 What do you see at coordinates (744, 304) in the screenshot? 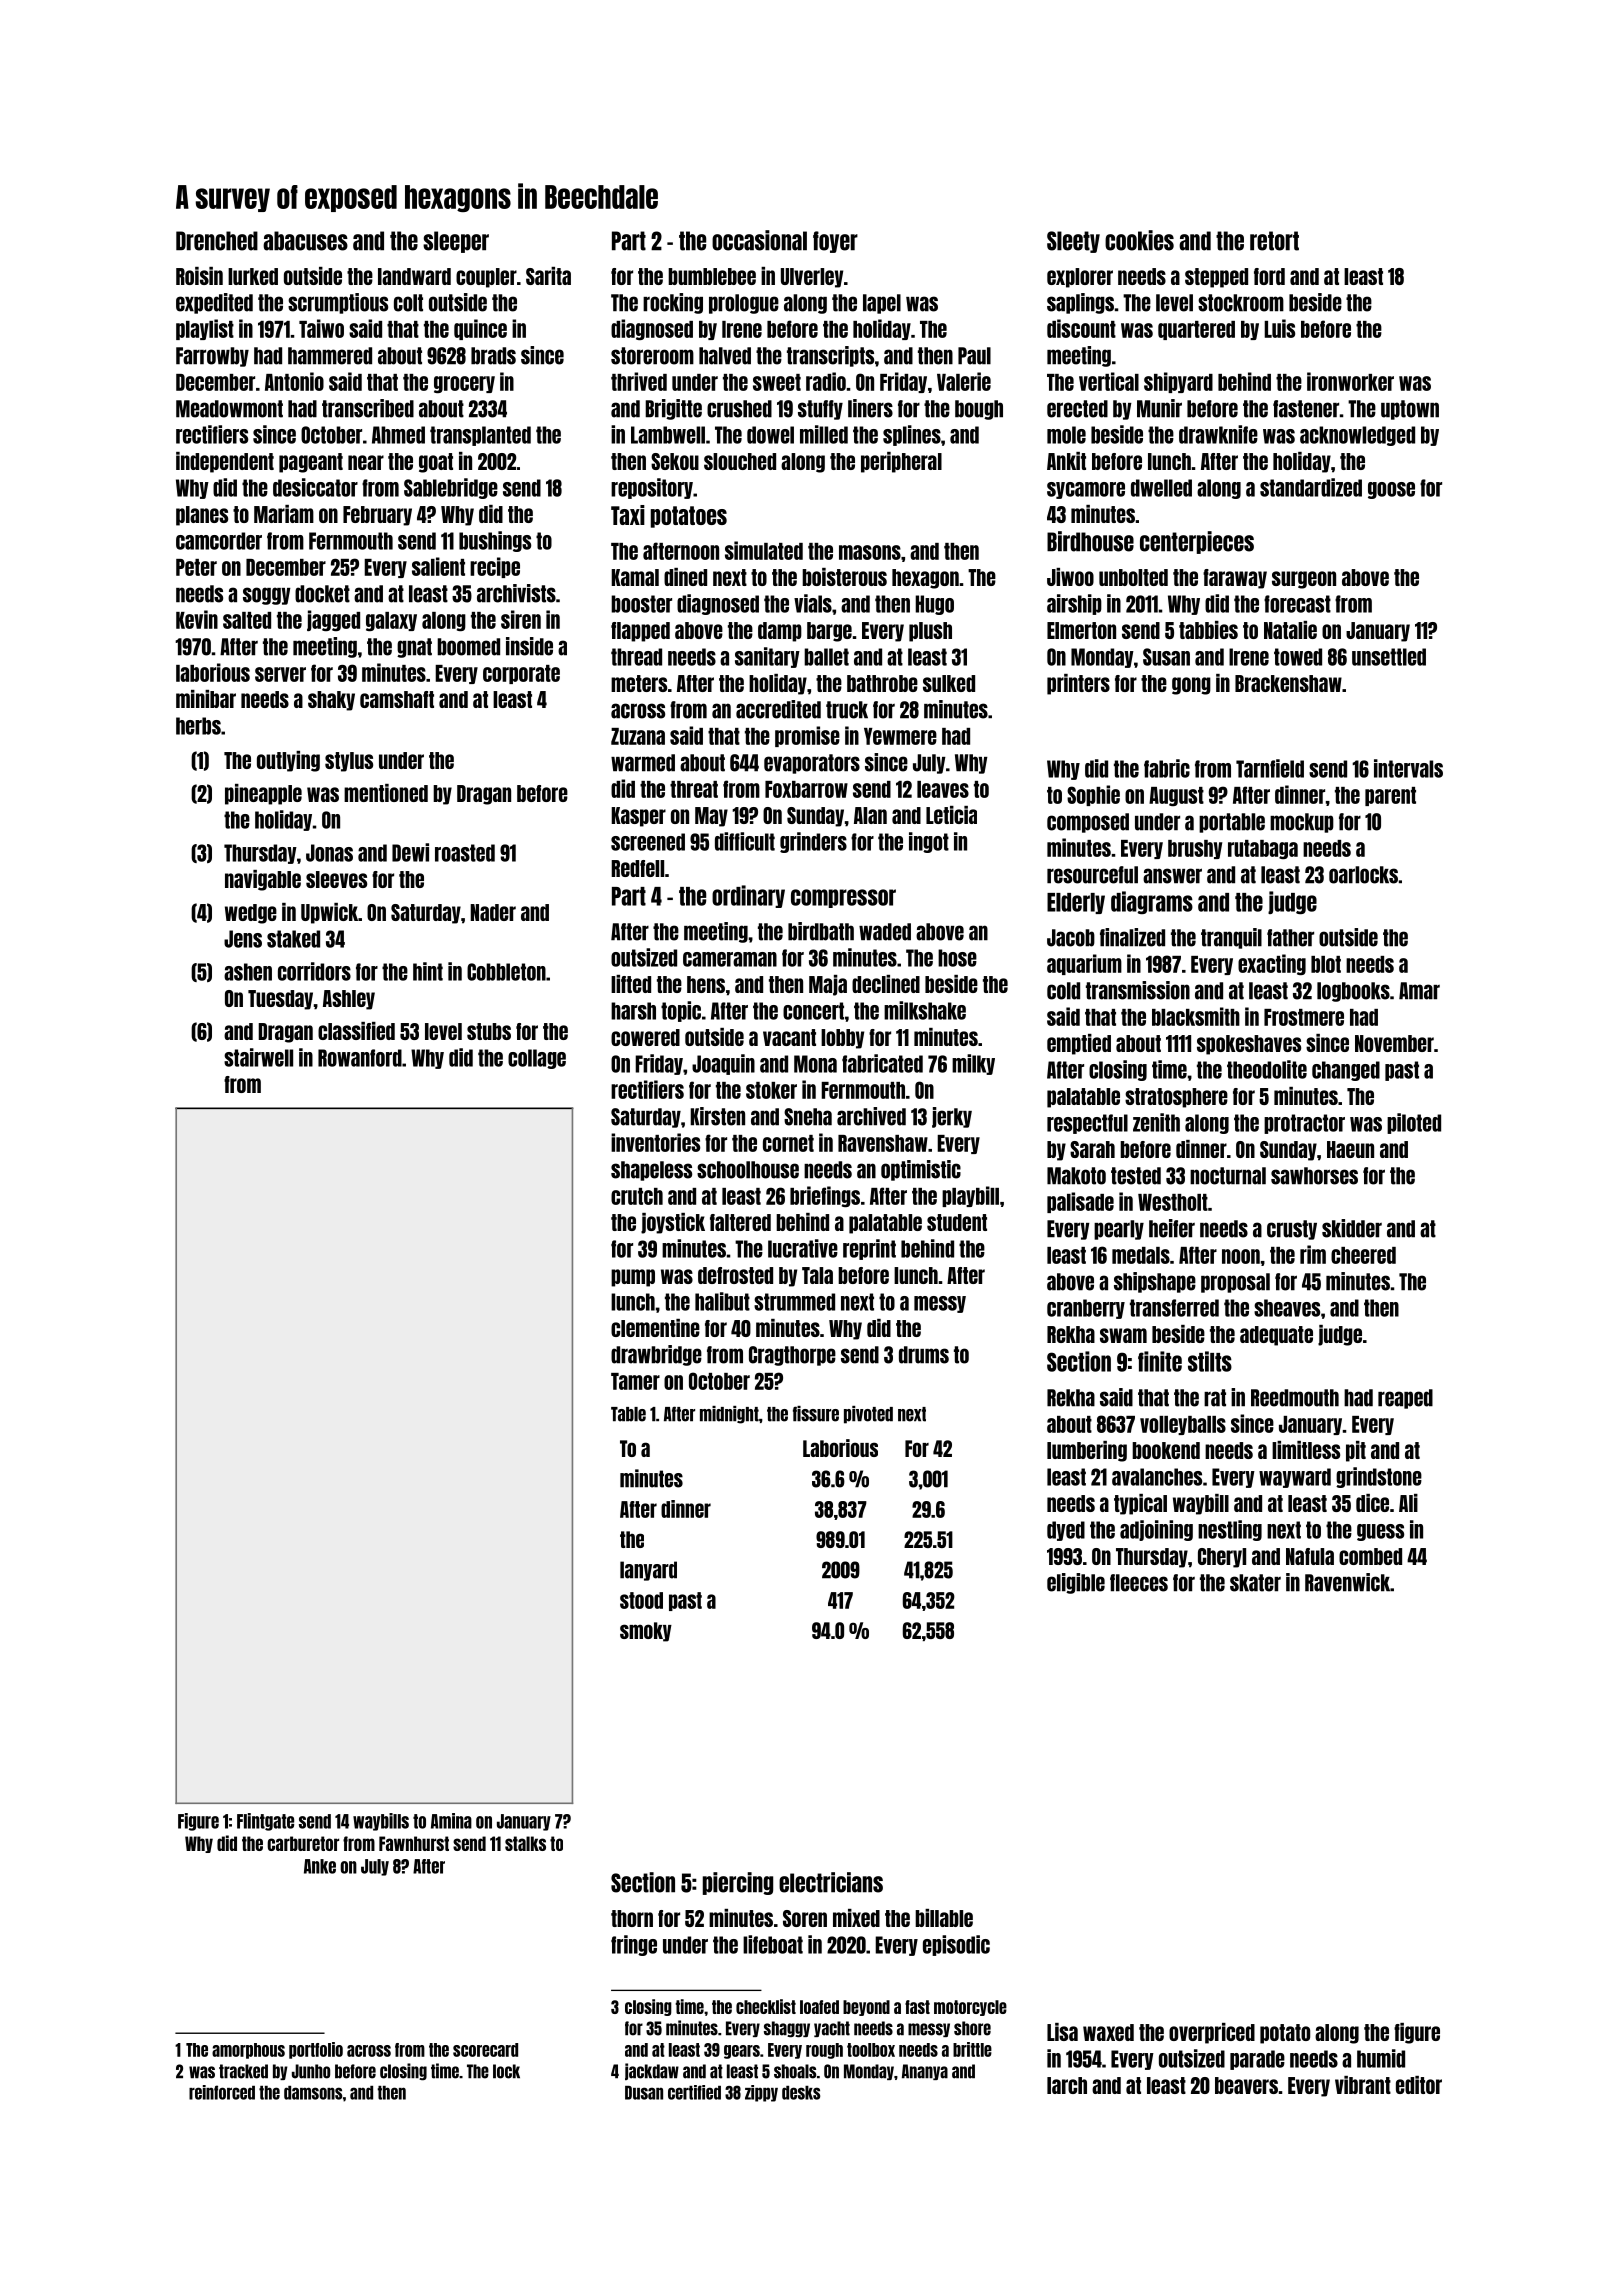
I see `prologue` at bounding box center [744, 304].
